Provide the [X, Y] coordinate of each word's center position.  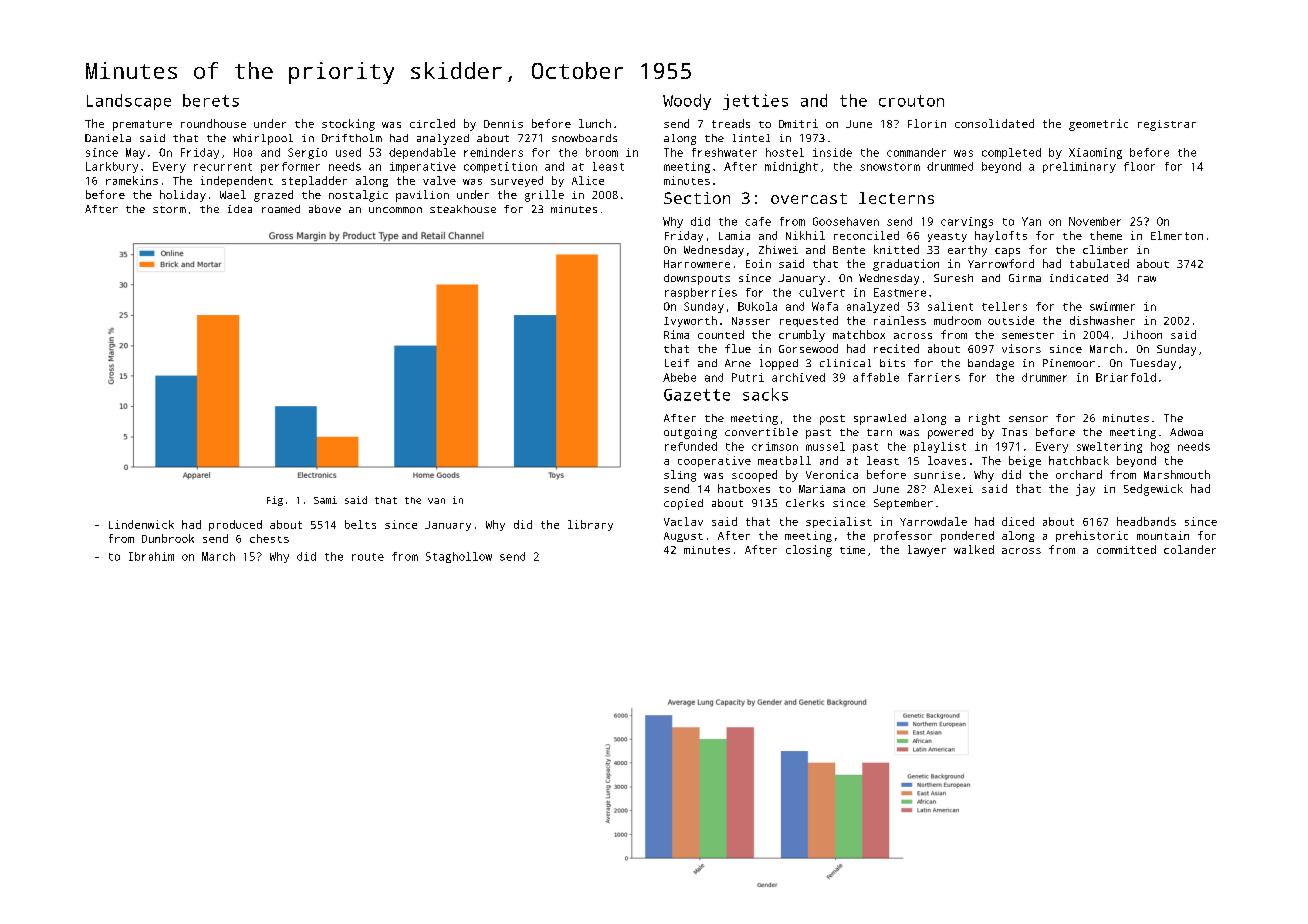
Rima [676, 334]
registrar [1167, 125]
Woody [687, 102]
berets [211, 100]
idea [240, 209]
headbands [1146, 521]
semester [1028, 335]
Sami [325, 500]
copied [683, 504]
